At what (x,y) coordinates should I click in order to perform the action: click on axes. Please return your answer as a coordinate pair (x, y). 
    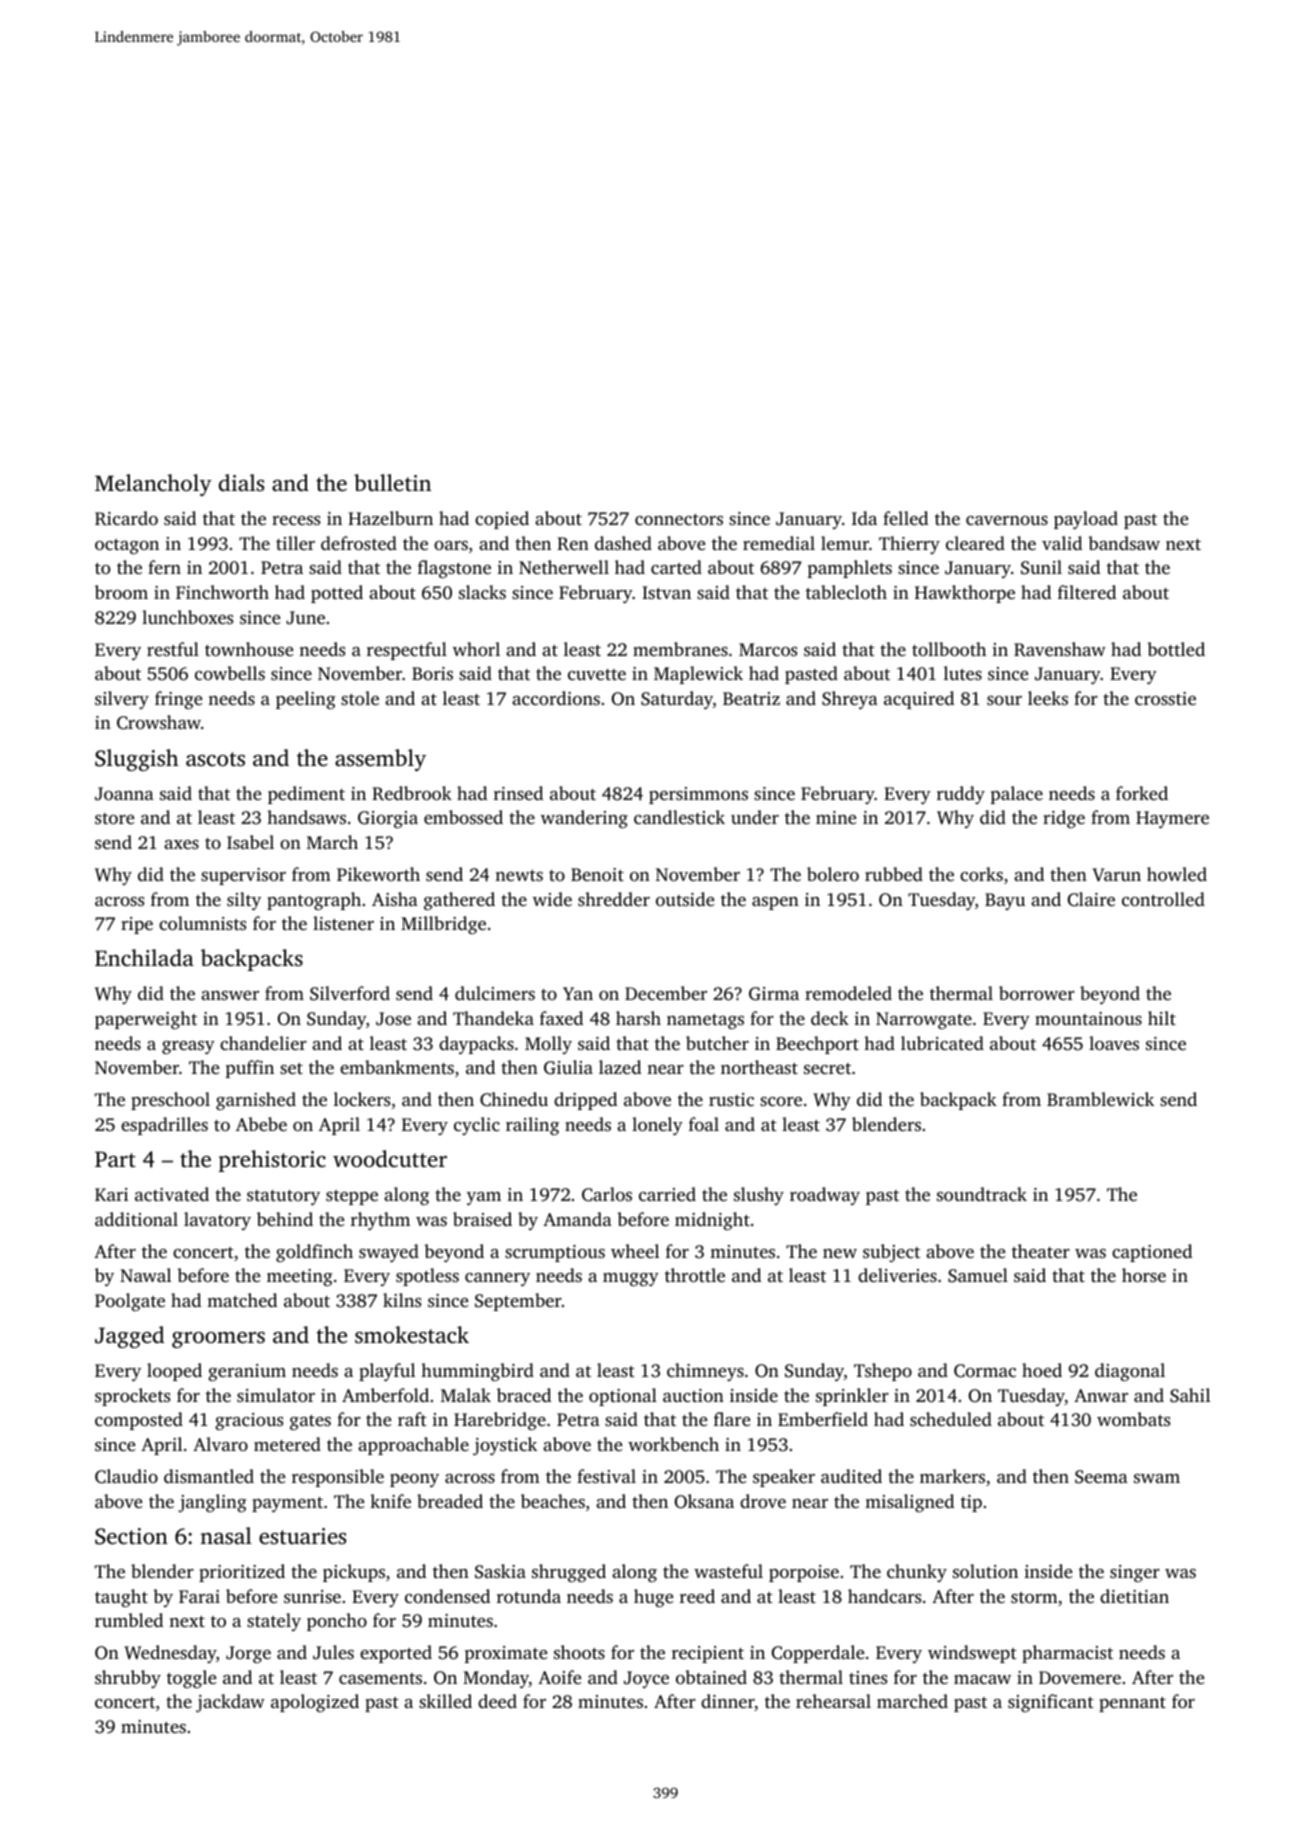
    Looking at the image, I should click on (181, 844).
